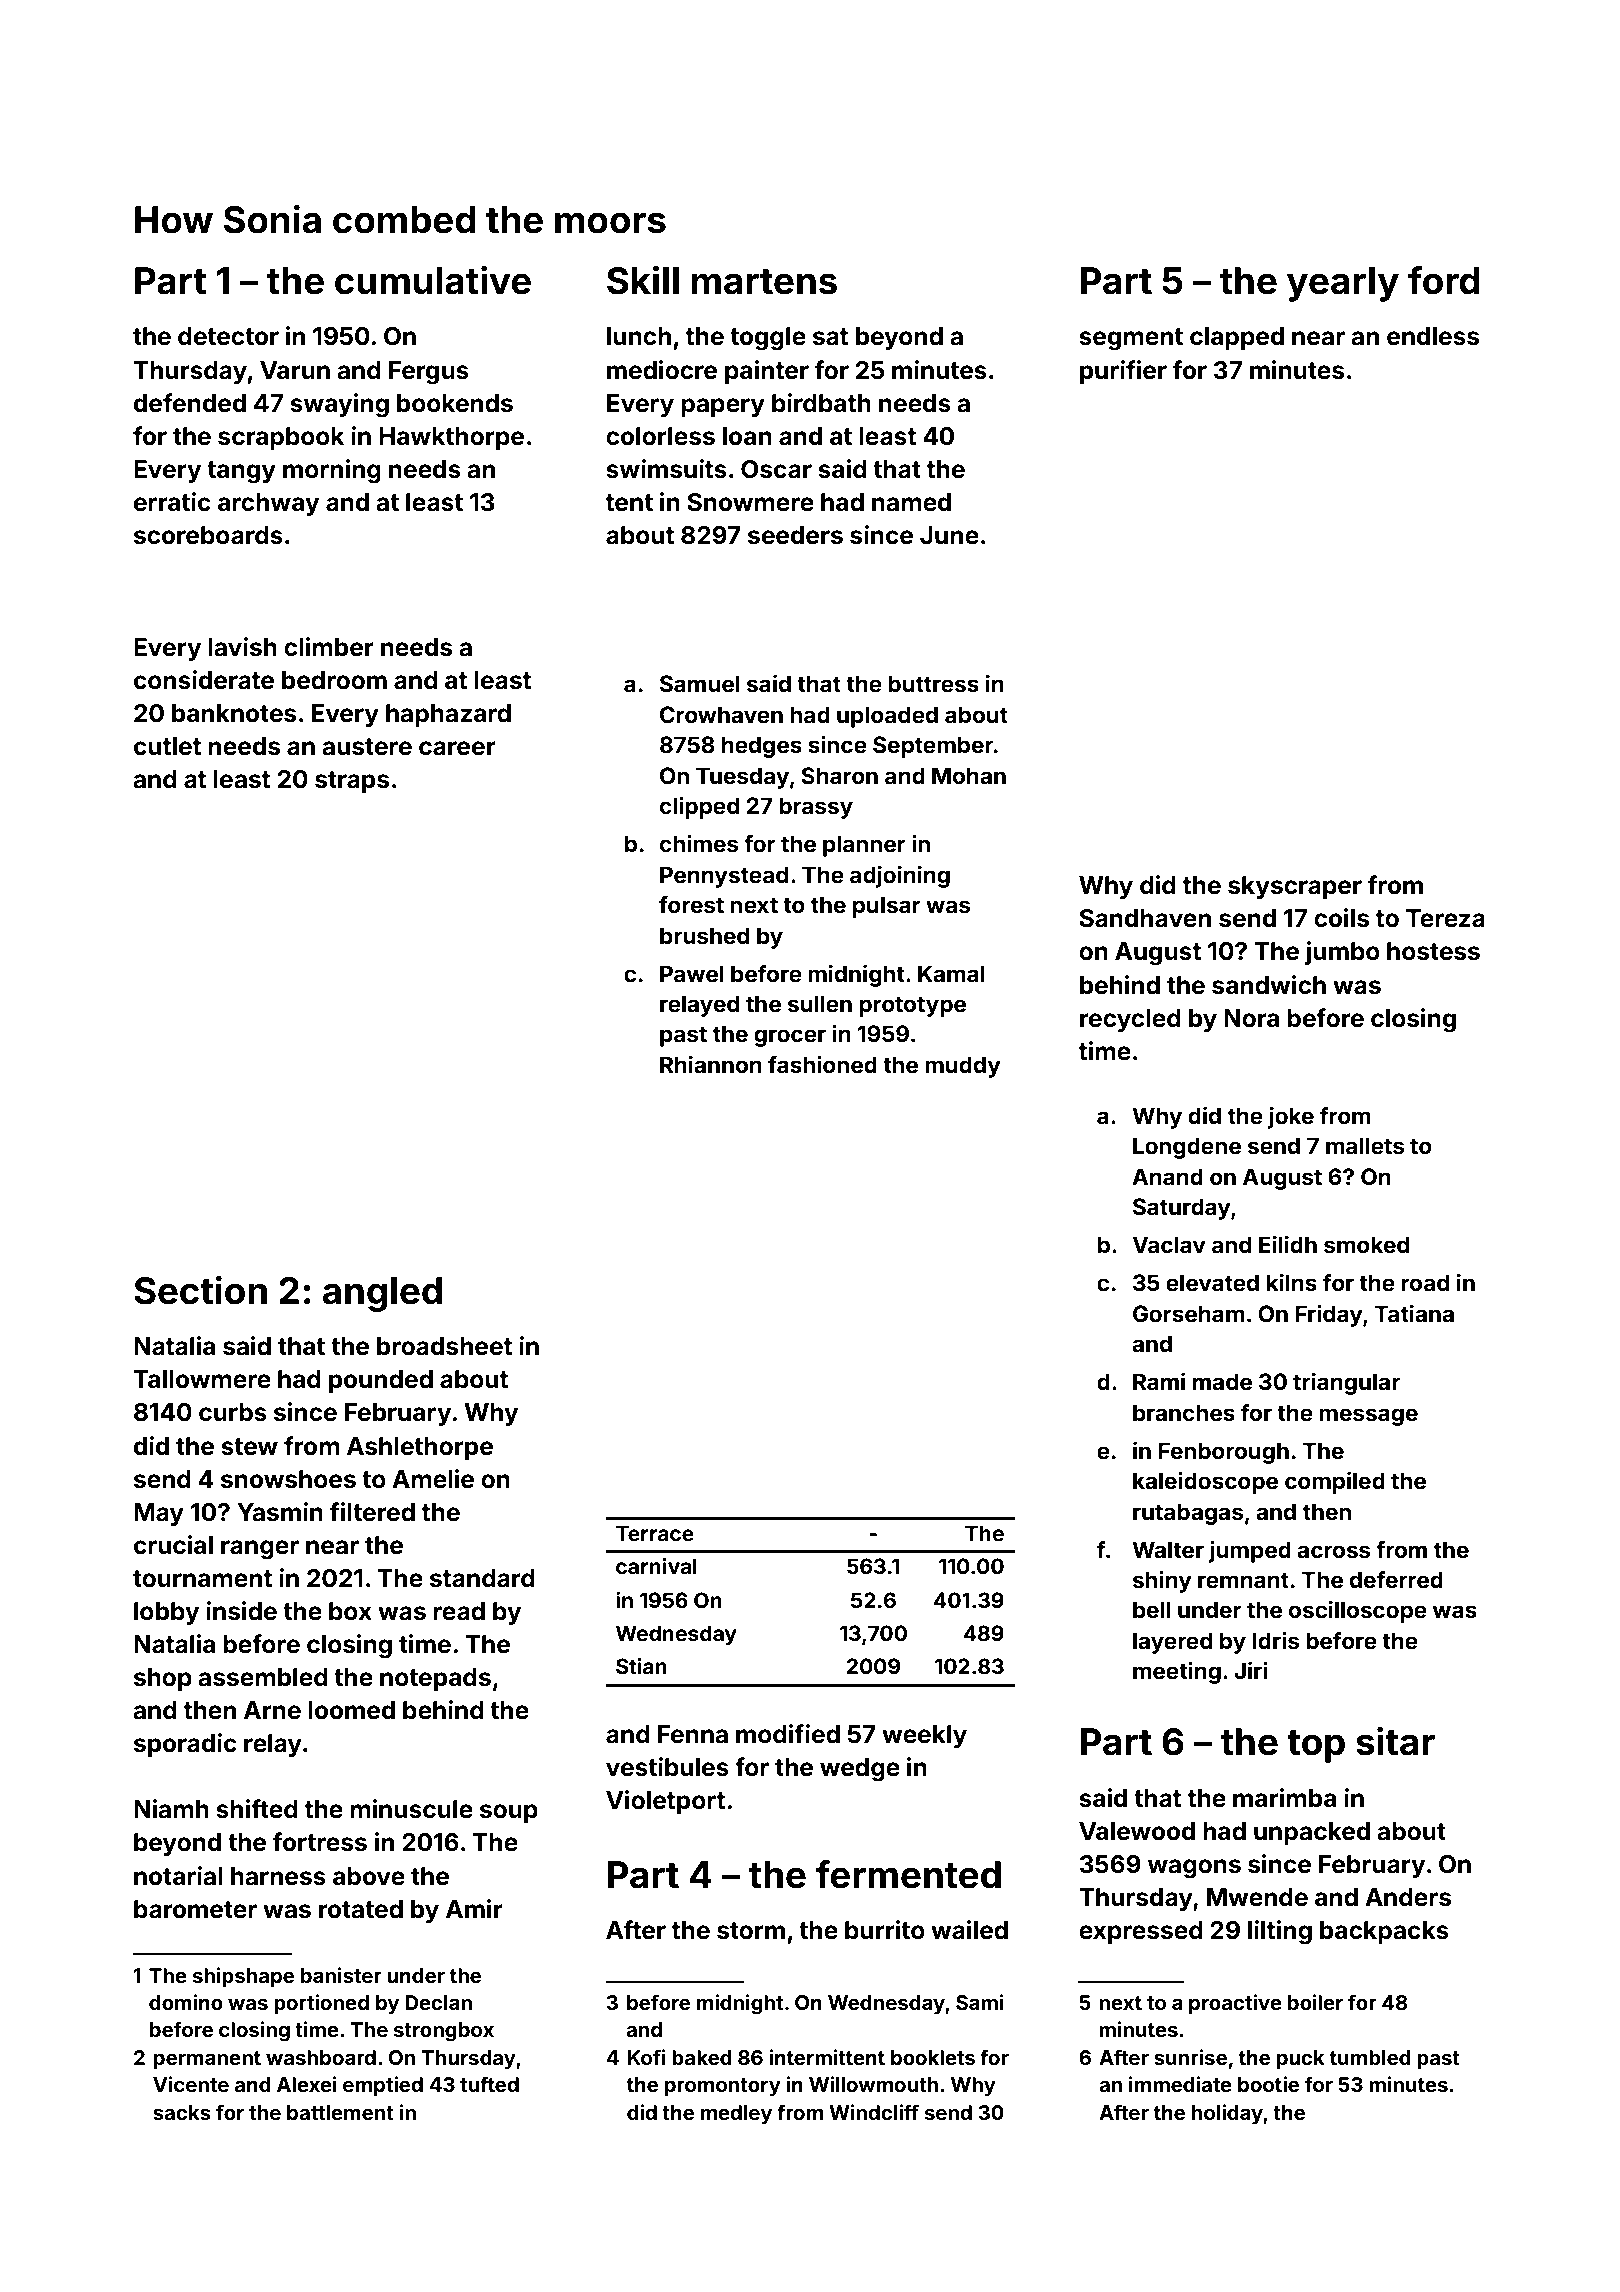 This screenshot has width=1620, height=2292. I want to click on Terrace, so click(655, 1533).
